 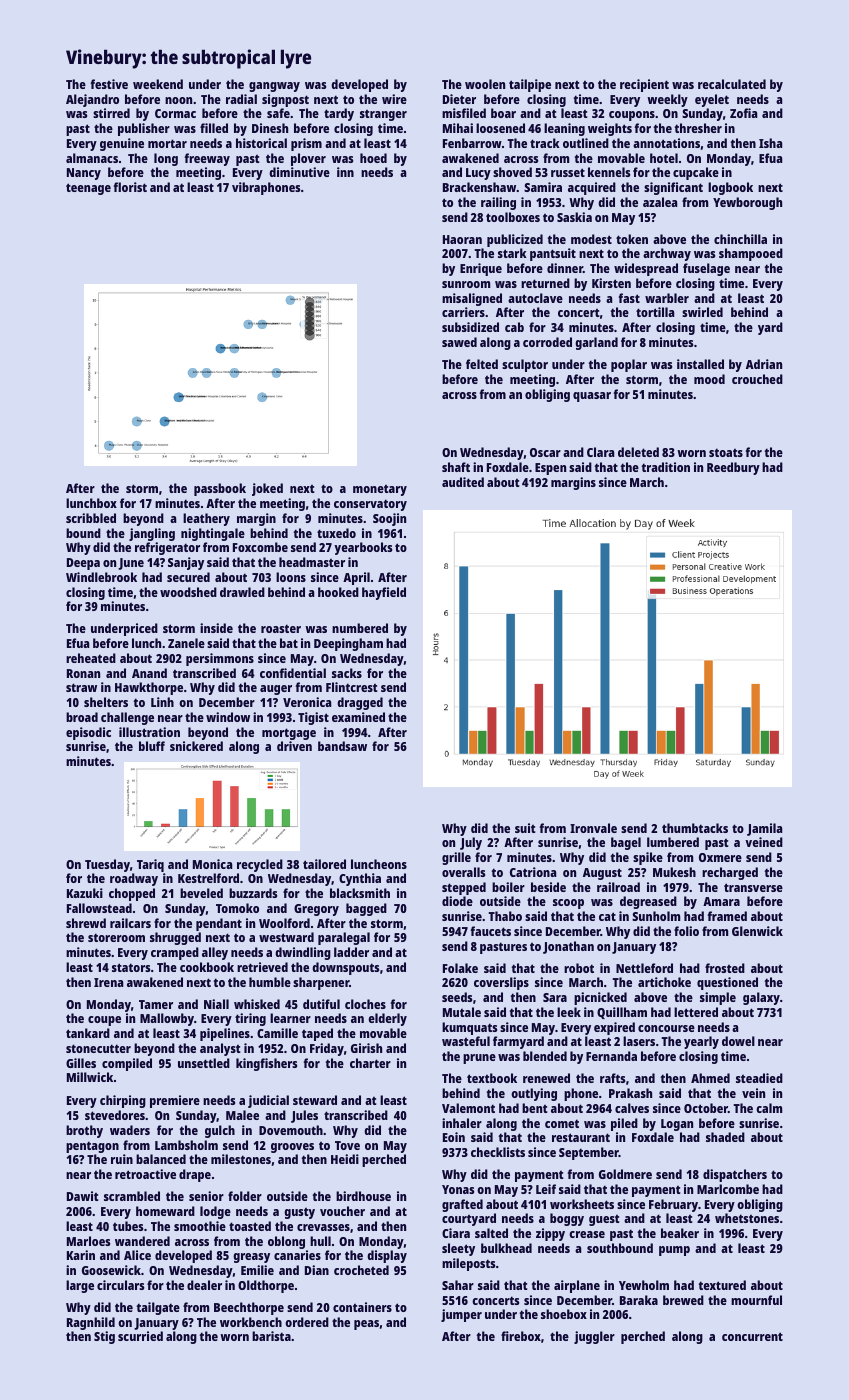 What do you see at coordinates (271, 1336) in the page?
I see `barista` at bounding box center [271, 1336].
